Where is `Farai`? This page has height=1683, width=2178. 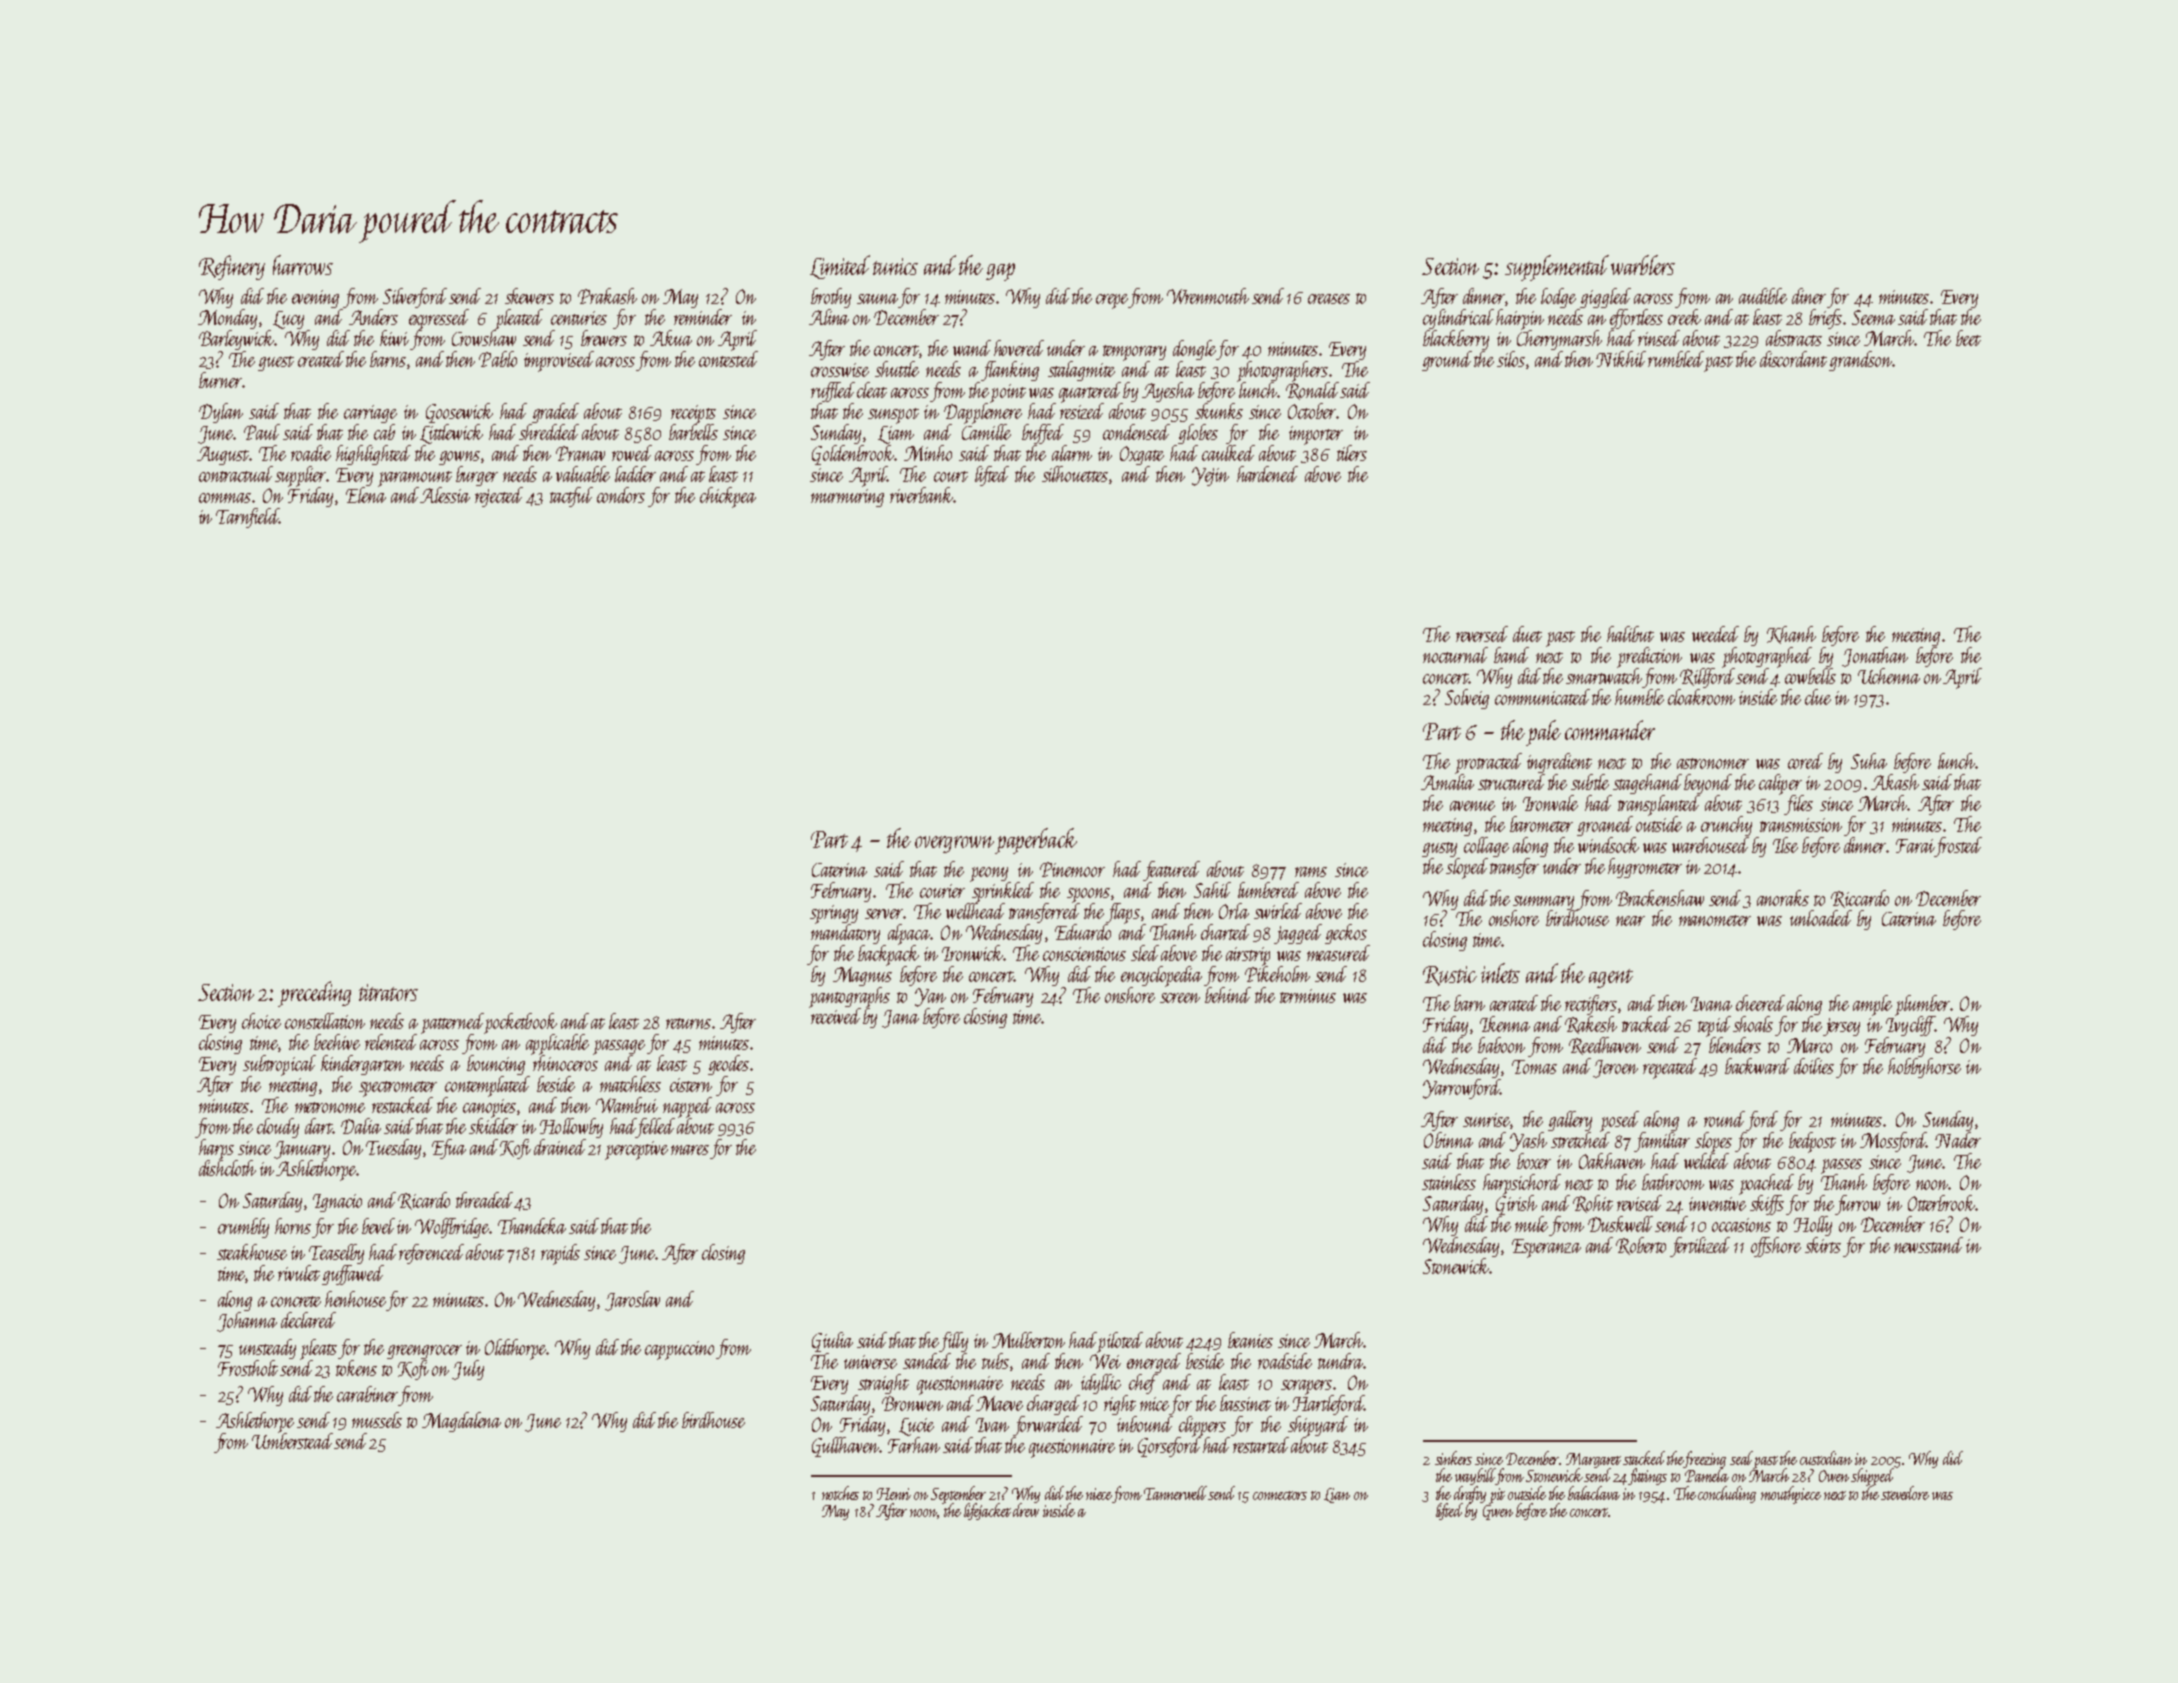
Farai is located at coordinates (1915, 846).
